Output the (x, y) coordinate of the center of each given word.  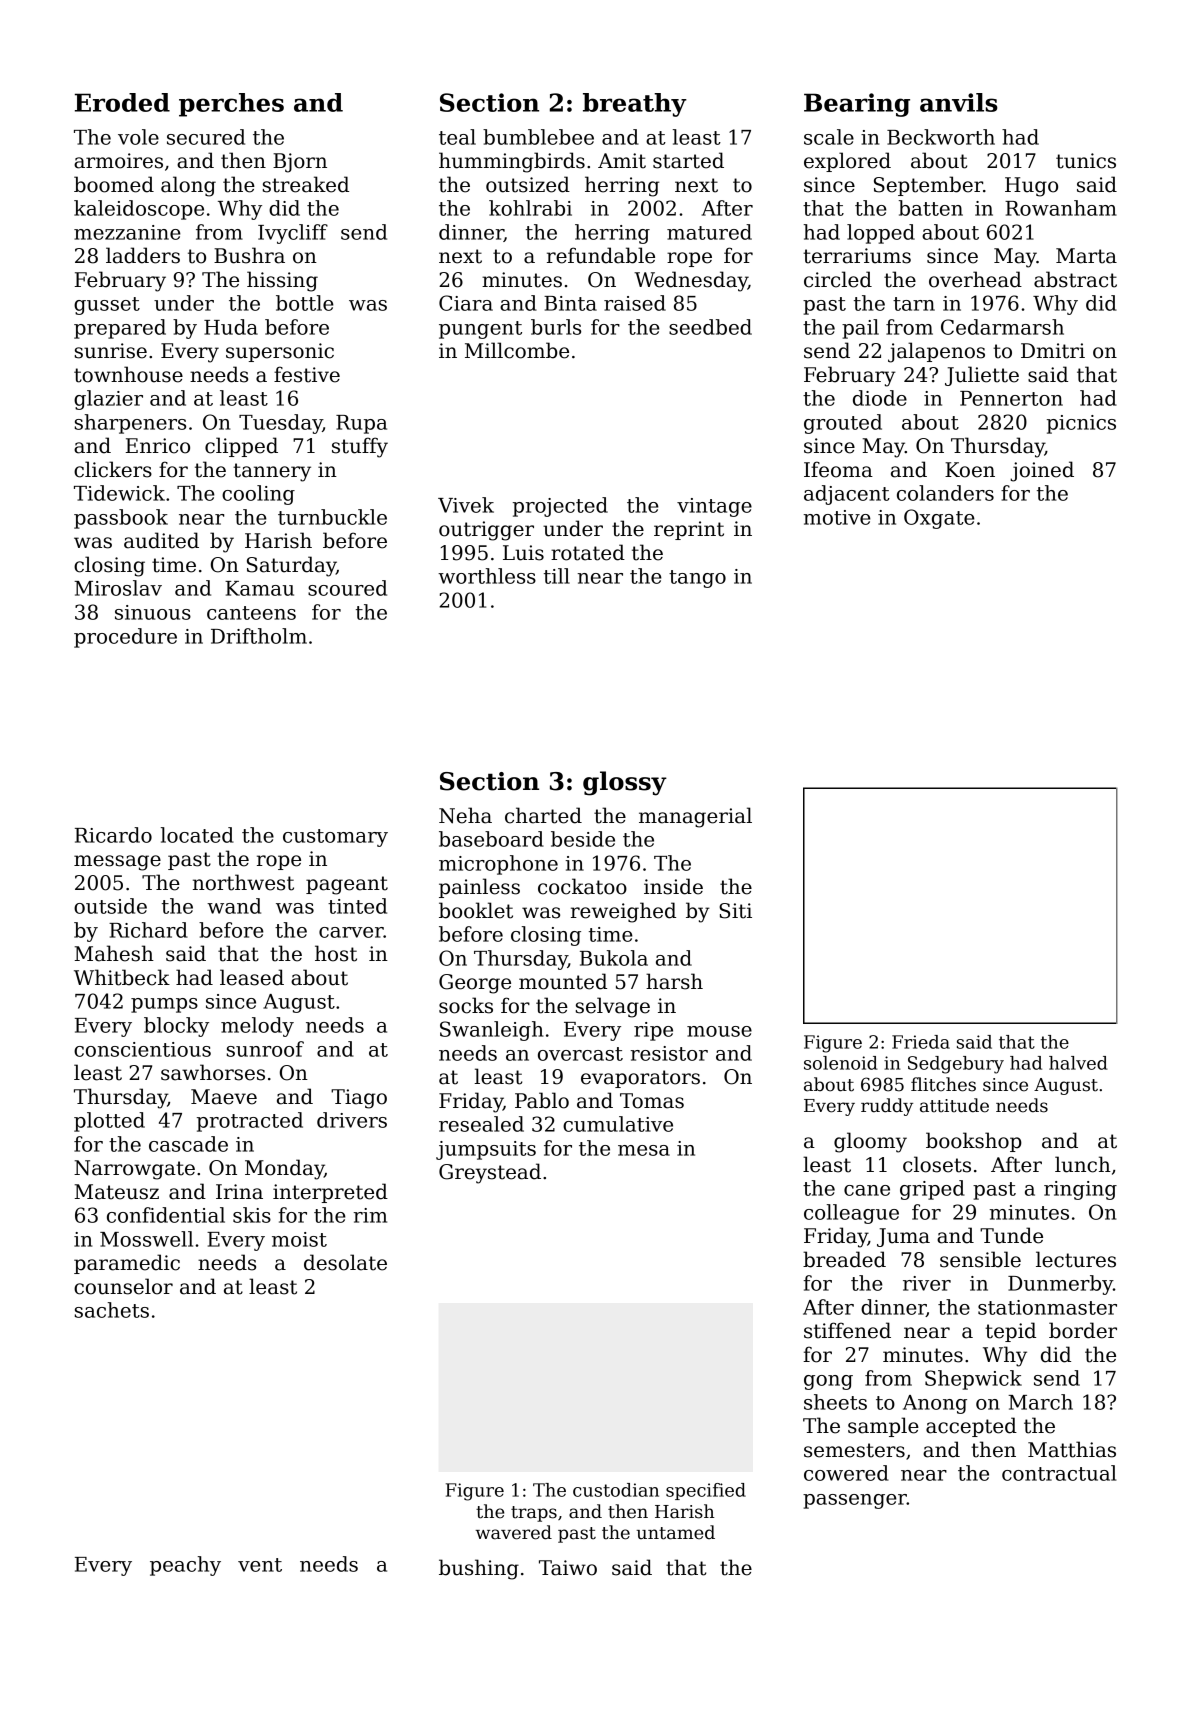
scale (829, 137)
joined (1042, 471)
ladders (143, 255)
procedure (125, 638)
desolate (345, 1262)
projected (560, 507)
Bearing (857, 105)
